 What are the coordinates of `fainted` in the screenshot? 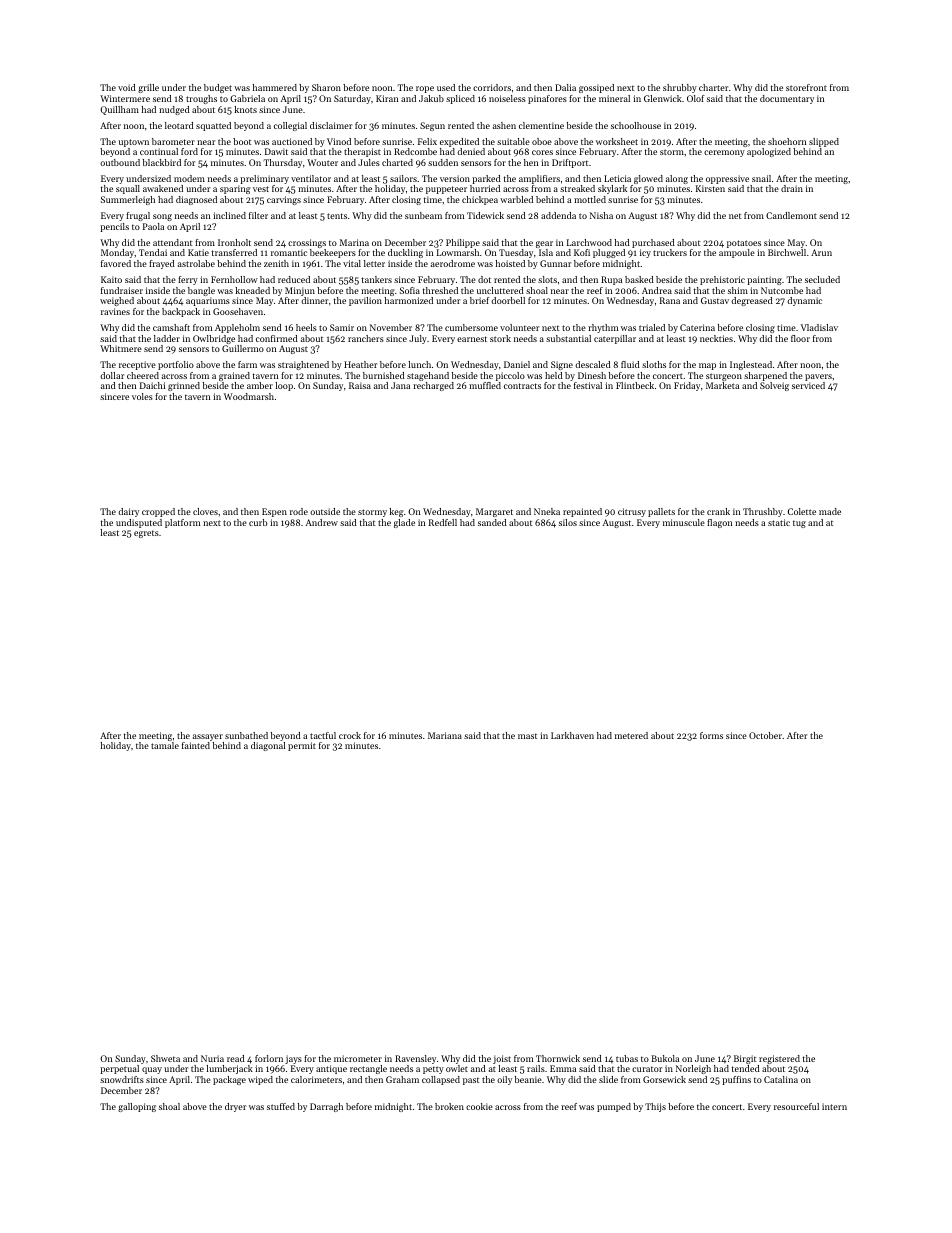 It's located at (196, 745).
